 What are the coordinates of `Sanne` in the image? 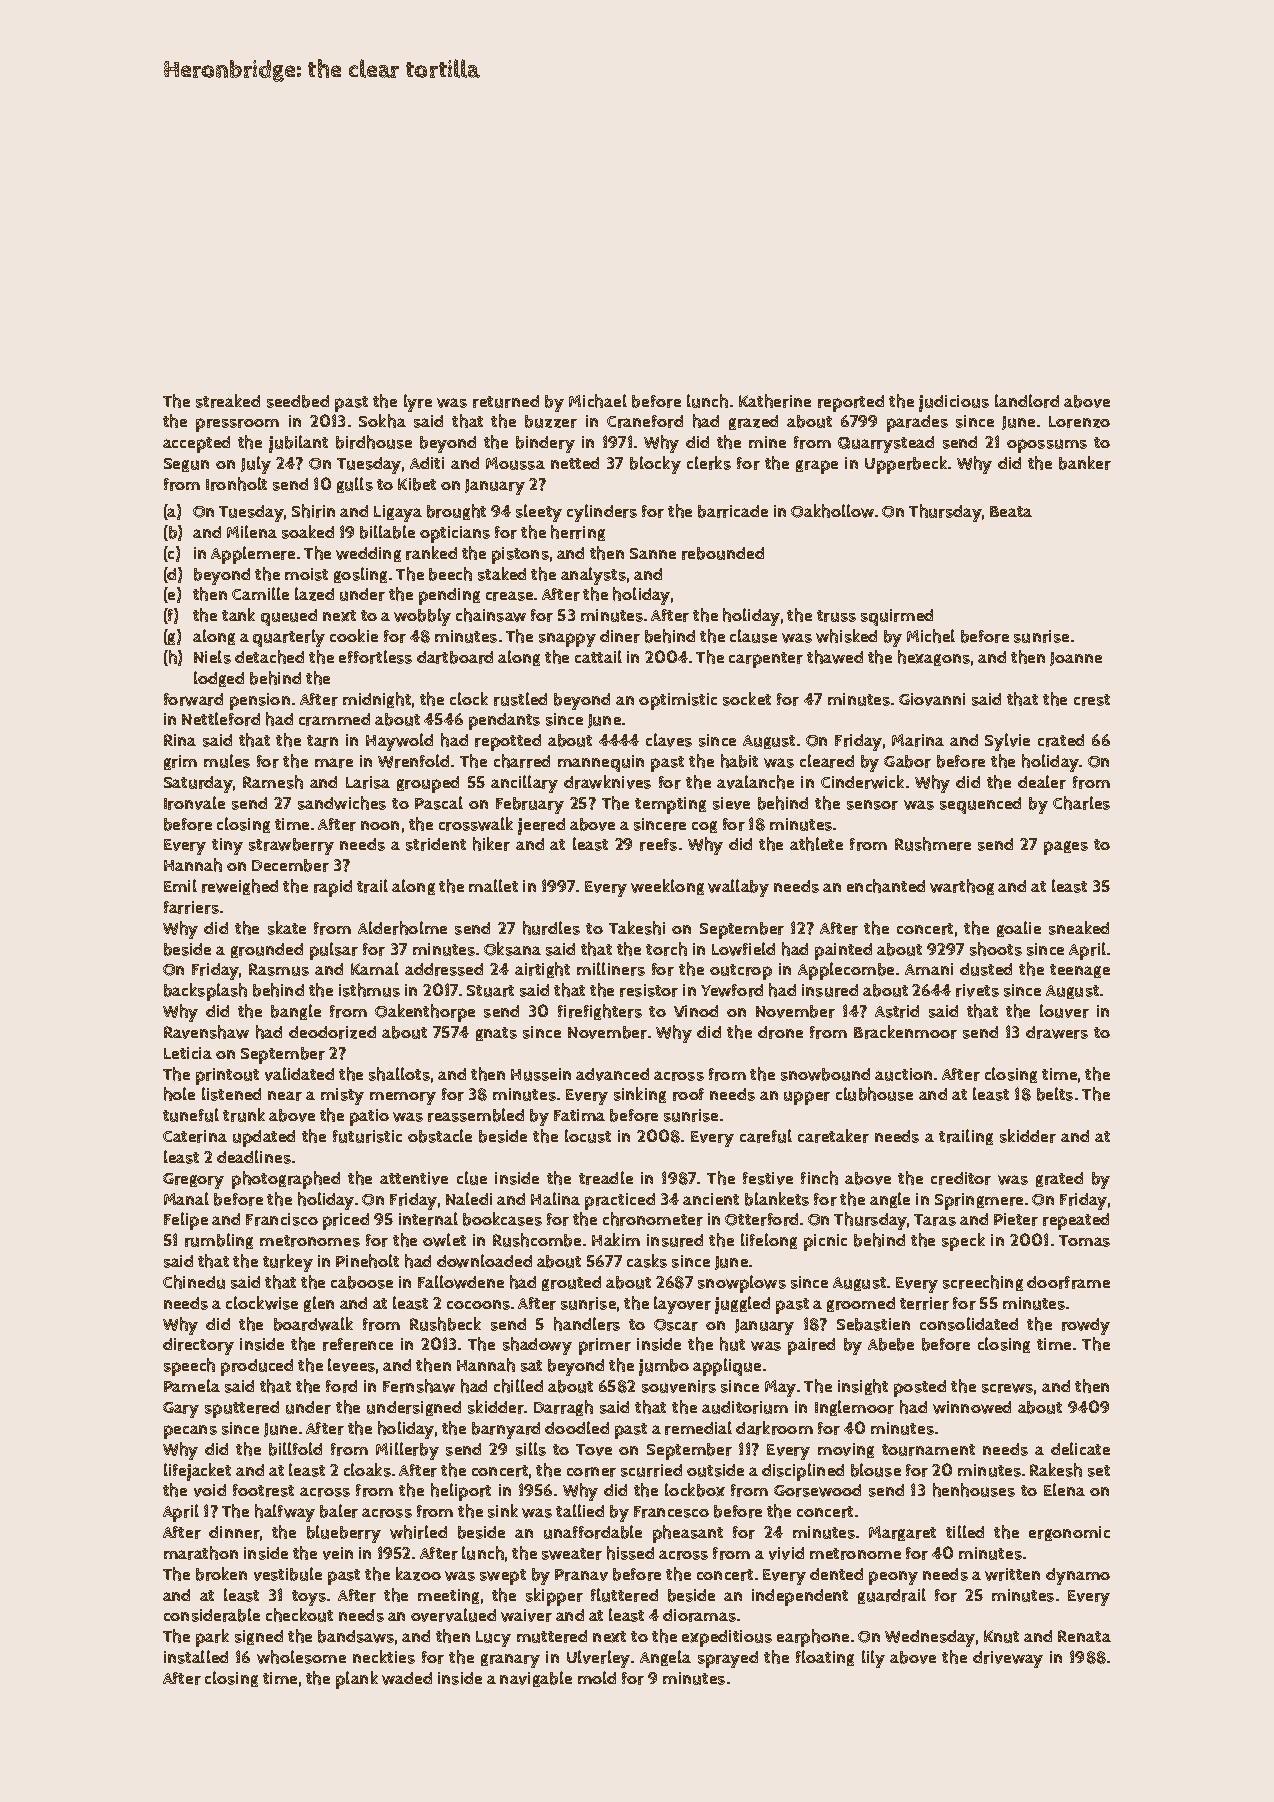 It's located at (653, 553).
